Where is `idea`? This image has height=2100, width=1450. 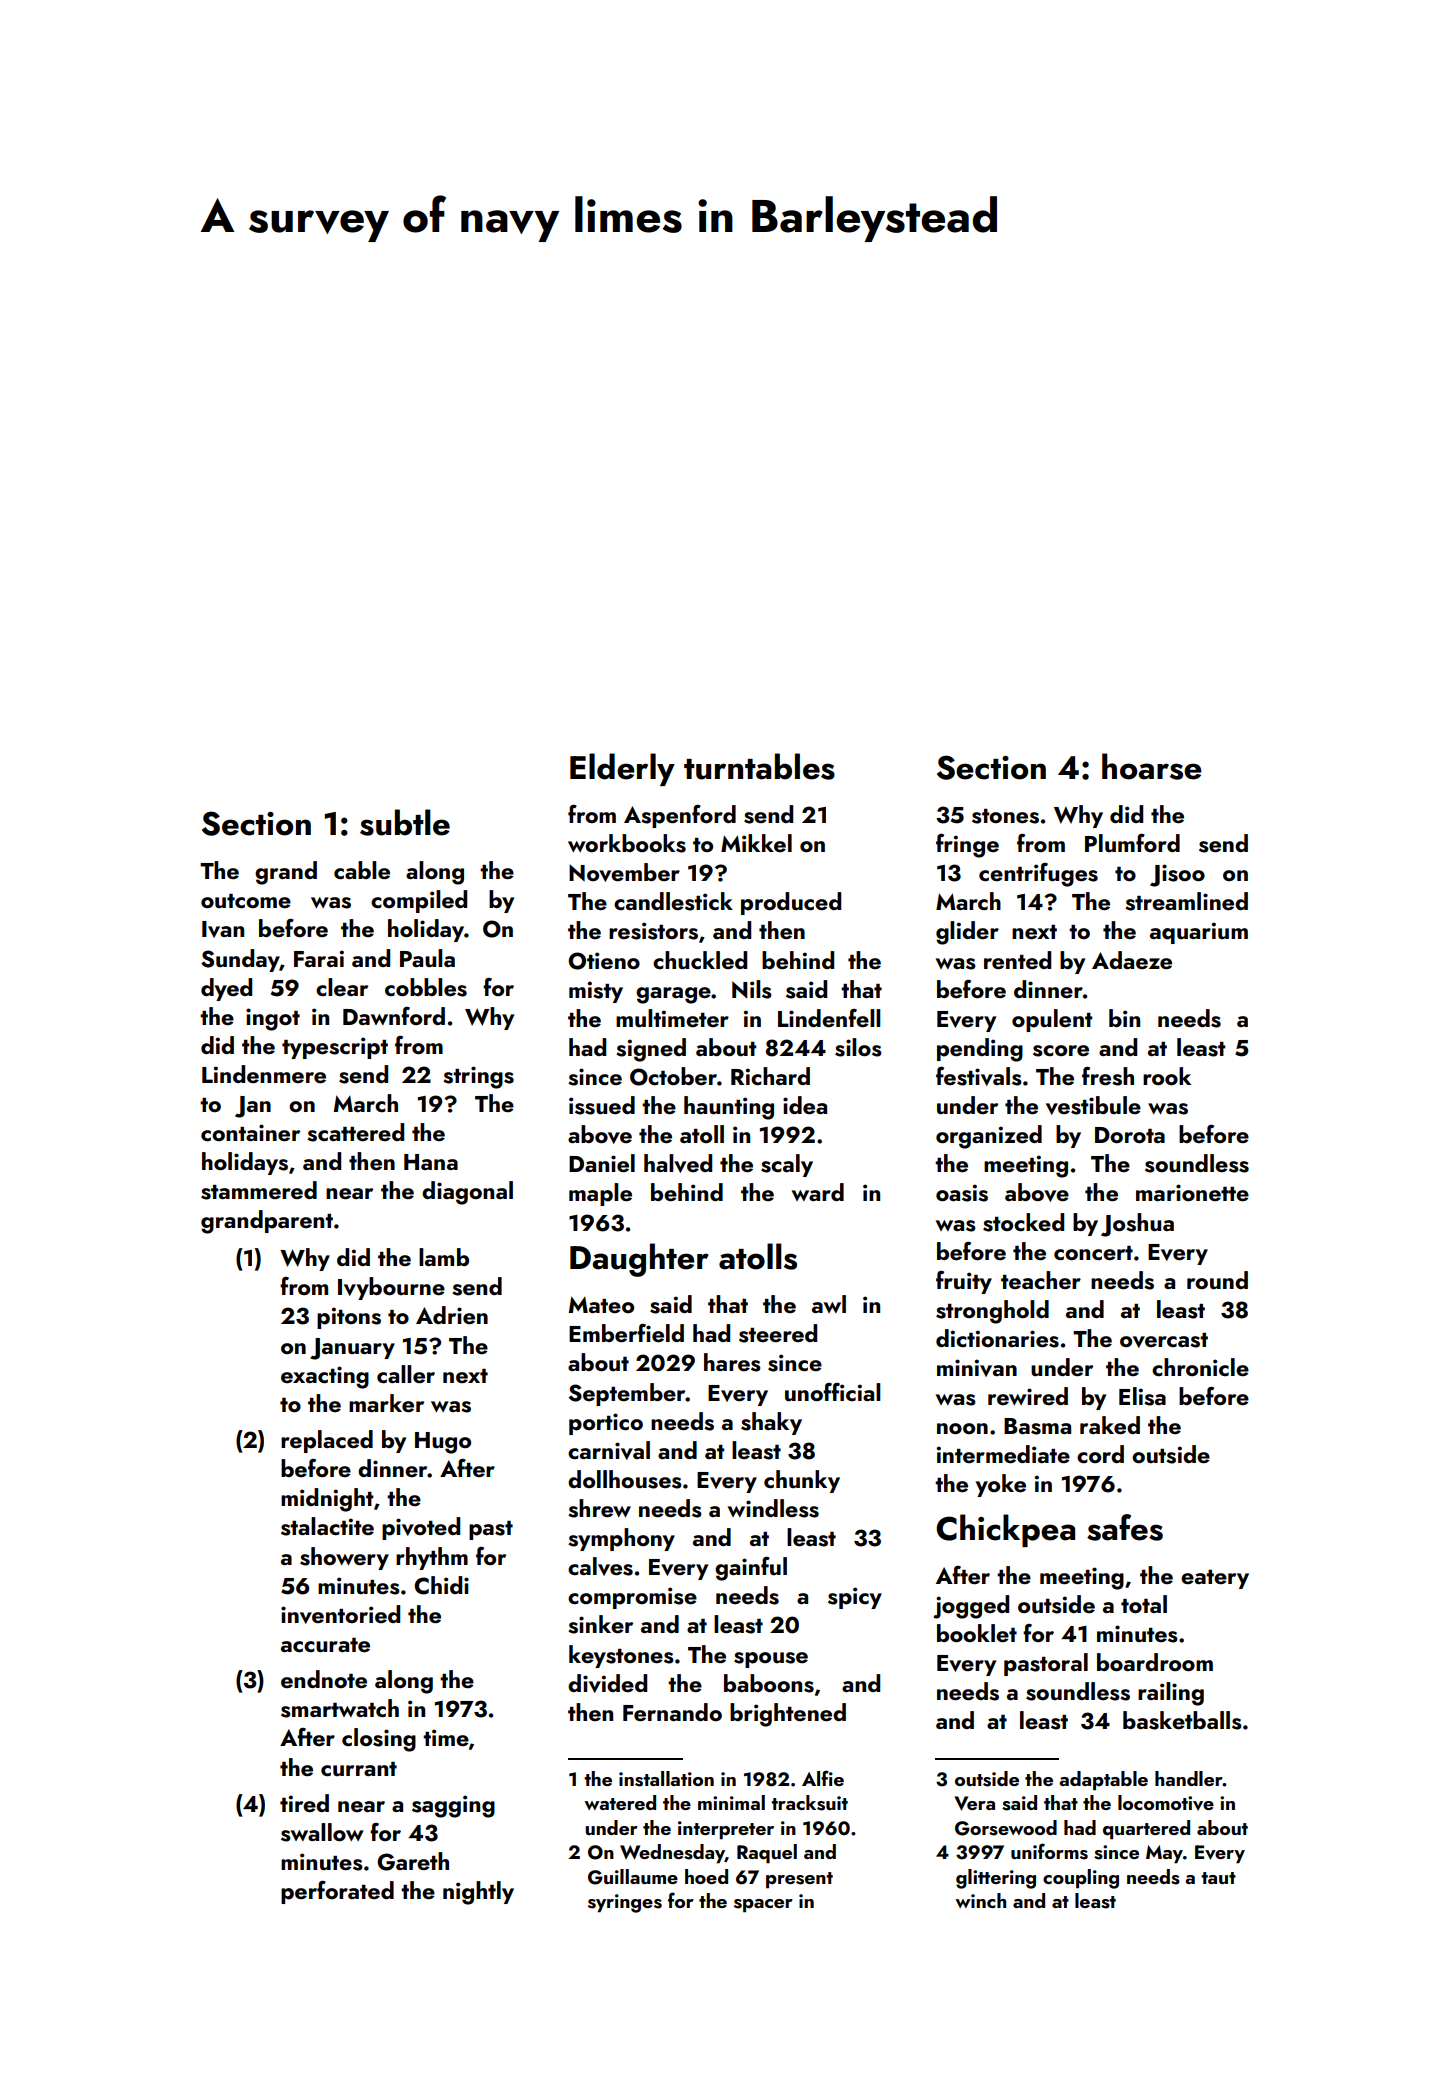 idea is located at coordinates (805, 1105).
